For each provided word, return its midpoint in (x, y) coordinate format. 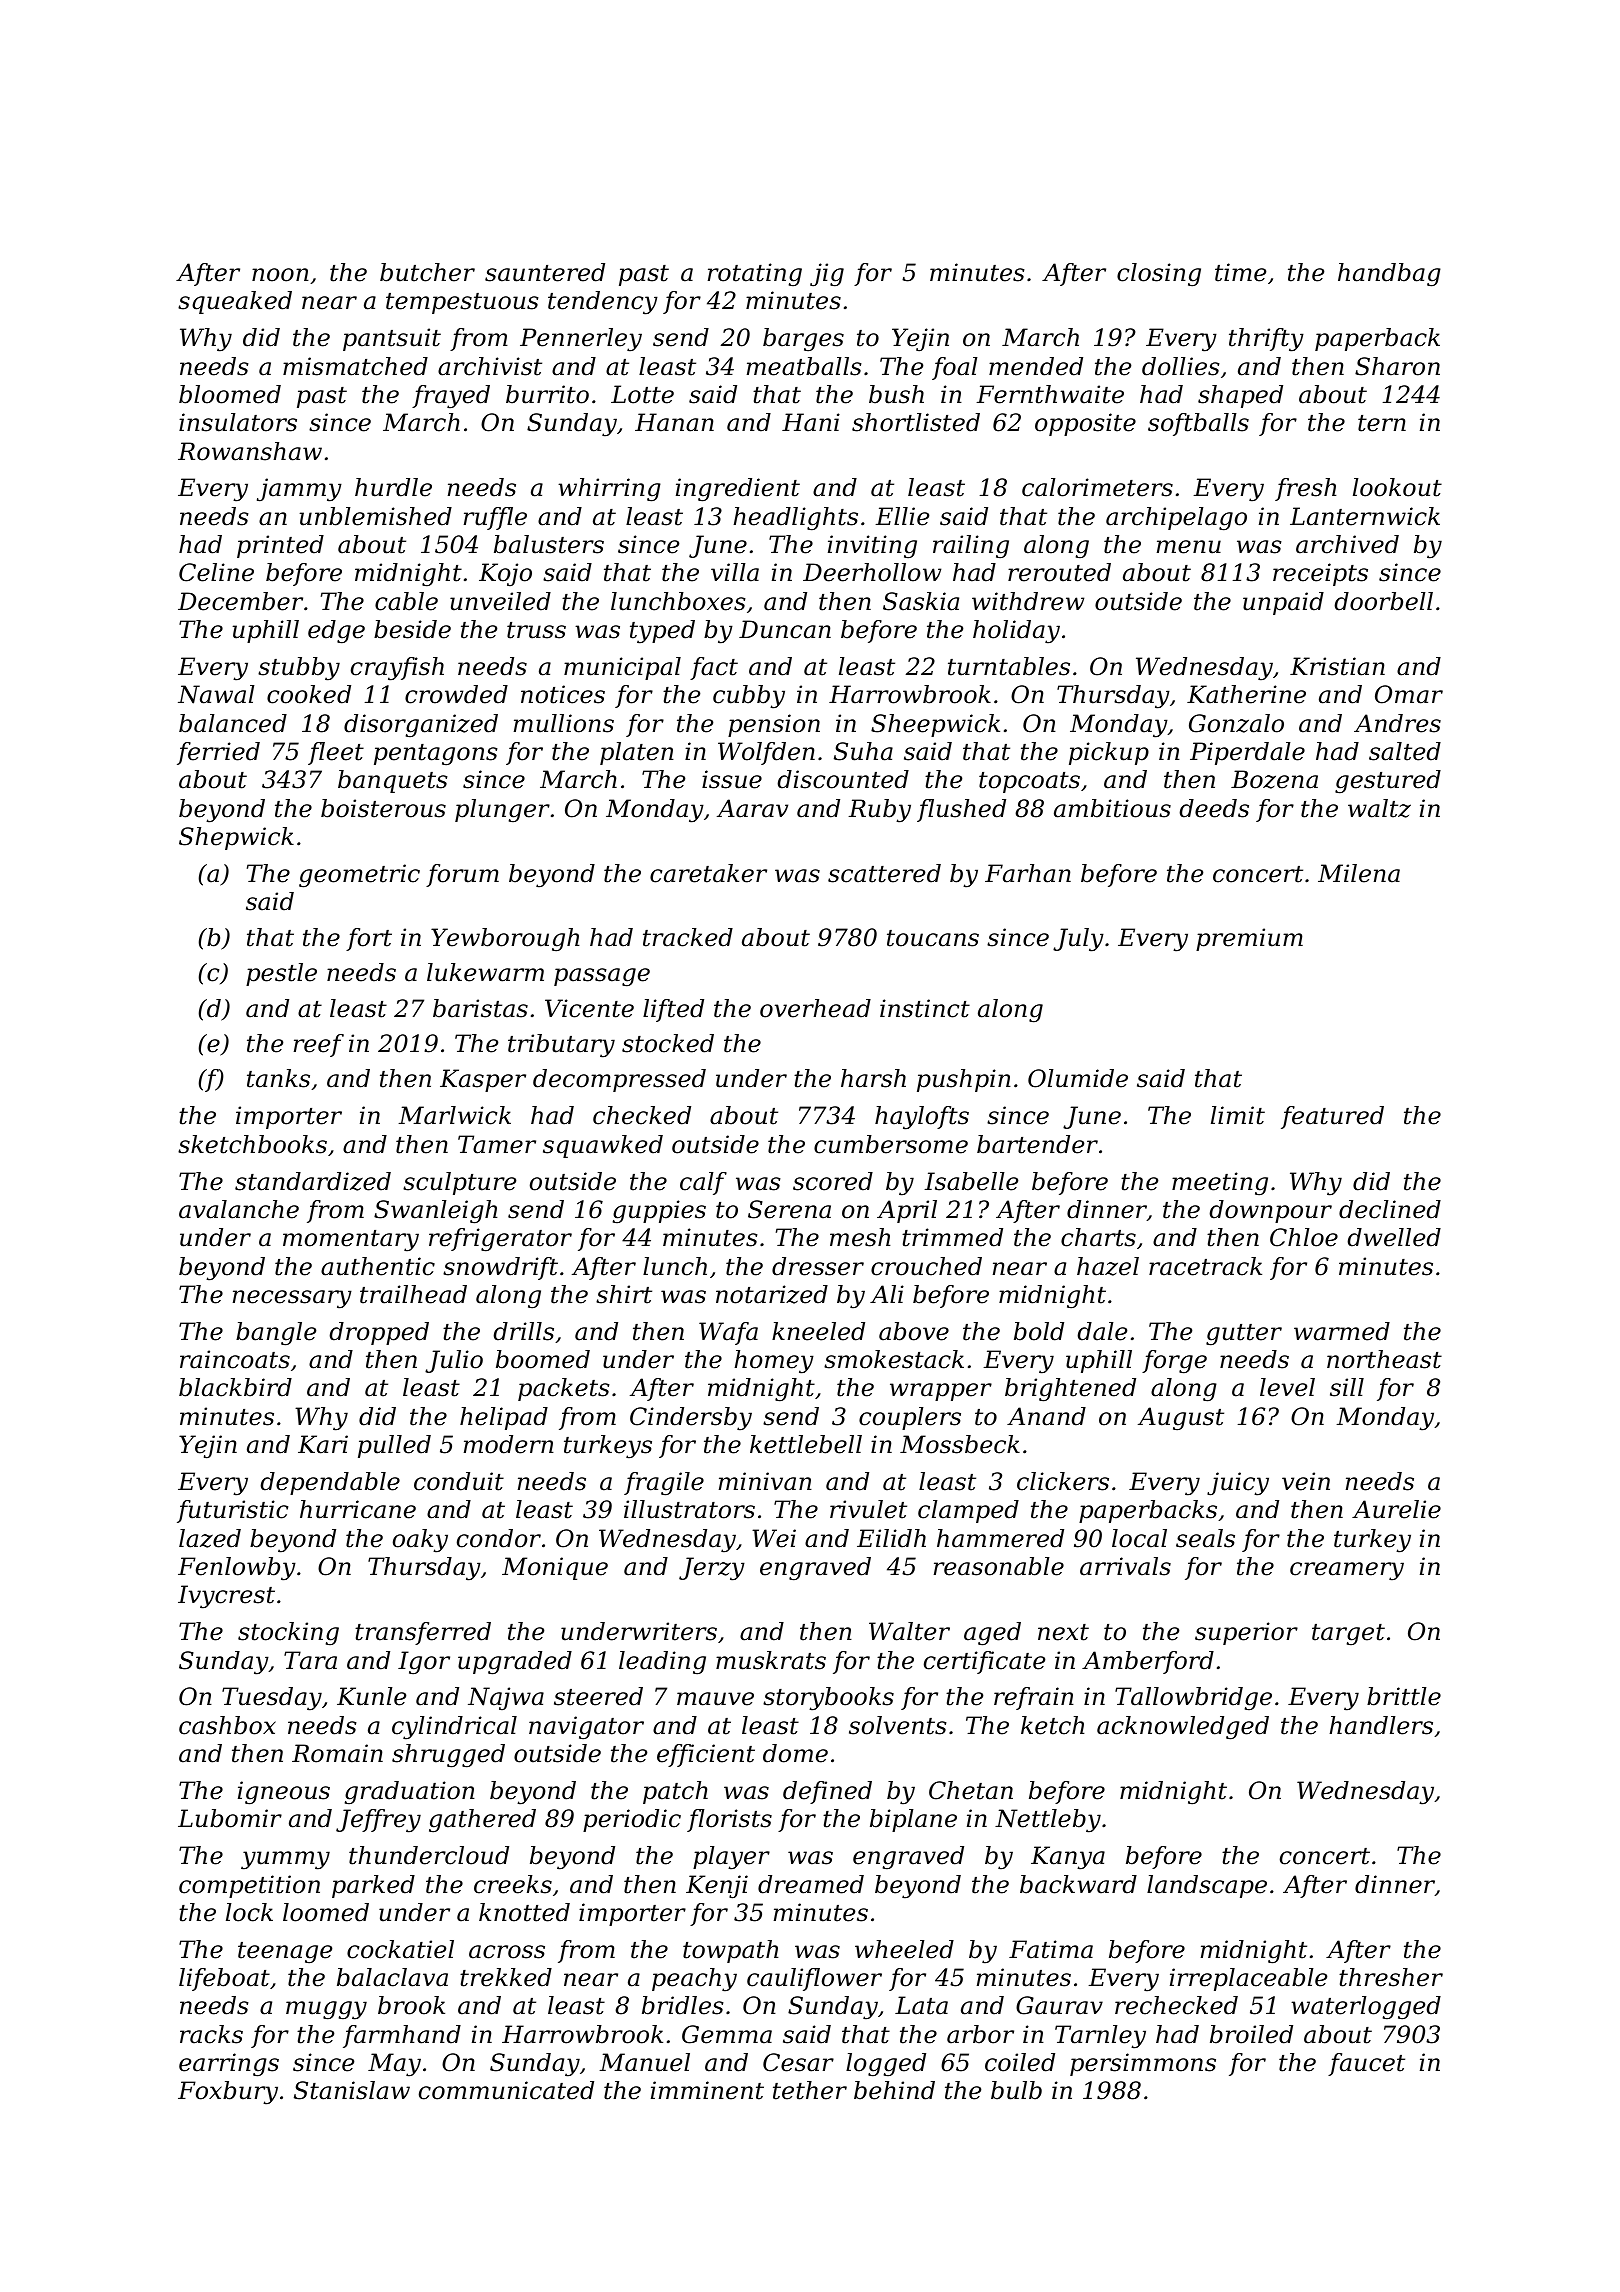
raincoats (235, 1359)
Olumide (1078, 1078)
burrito (547, 394)
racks (211, 2034)
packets (564, 1389)
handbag (1389, 275)
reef (319, 1045)
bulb (1016, 2090)
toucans (933, 938)
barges (803, 340)
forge (1174, 1362)
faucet (1366, 2064)
